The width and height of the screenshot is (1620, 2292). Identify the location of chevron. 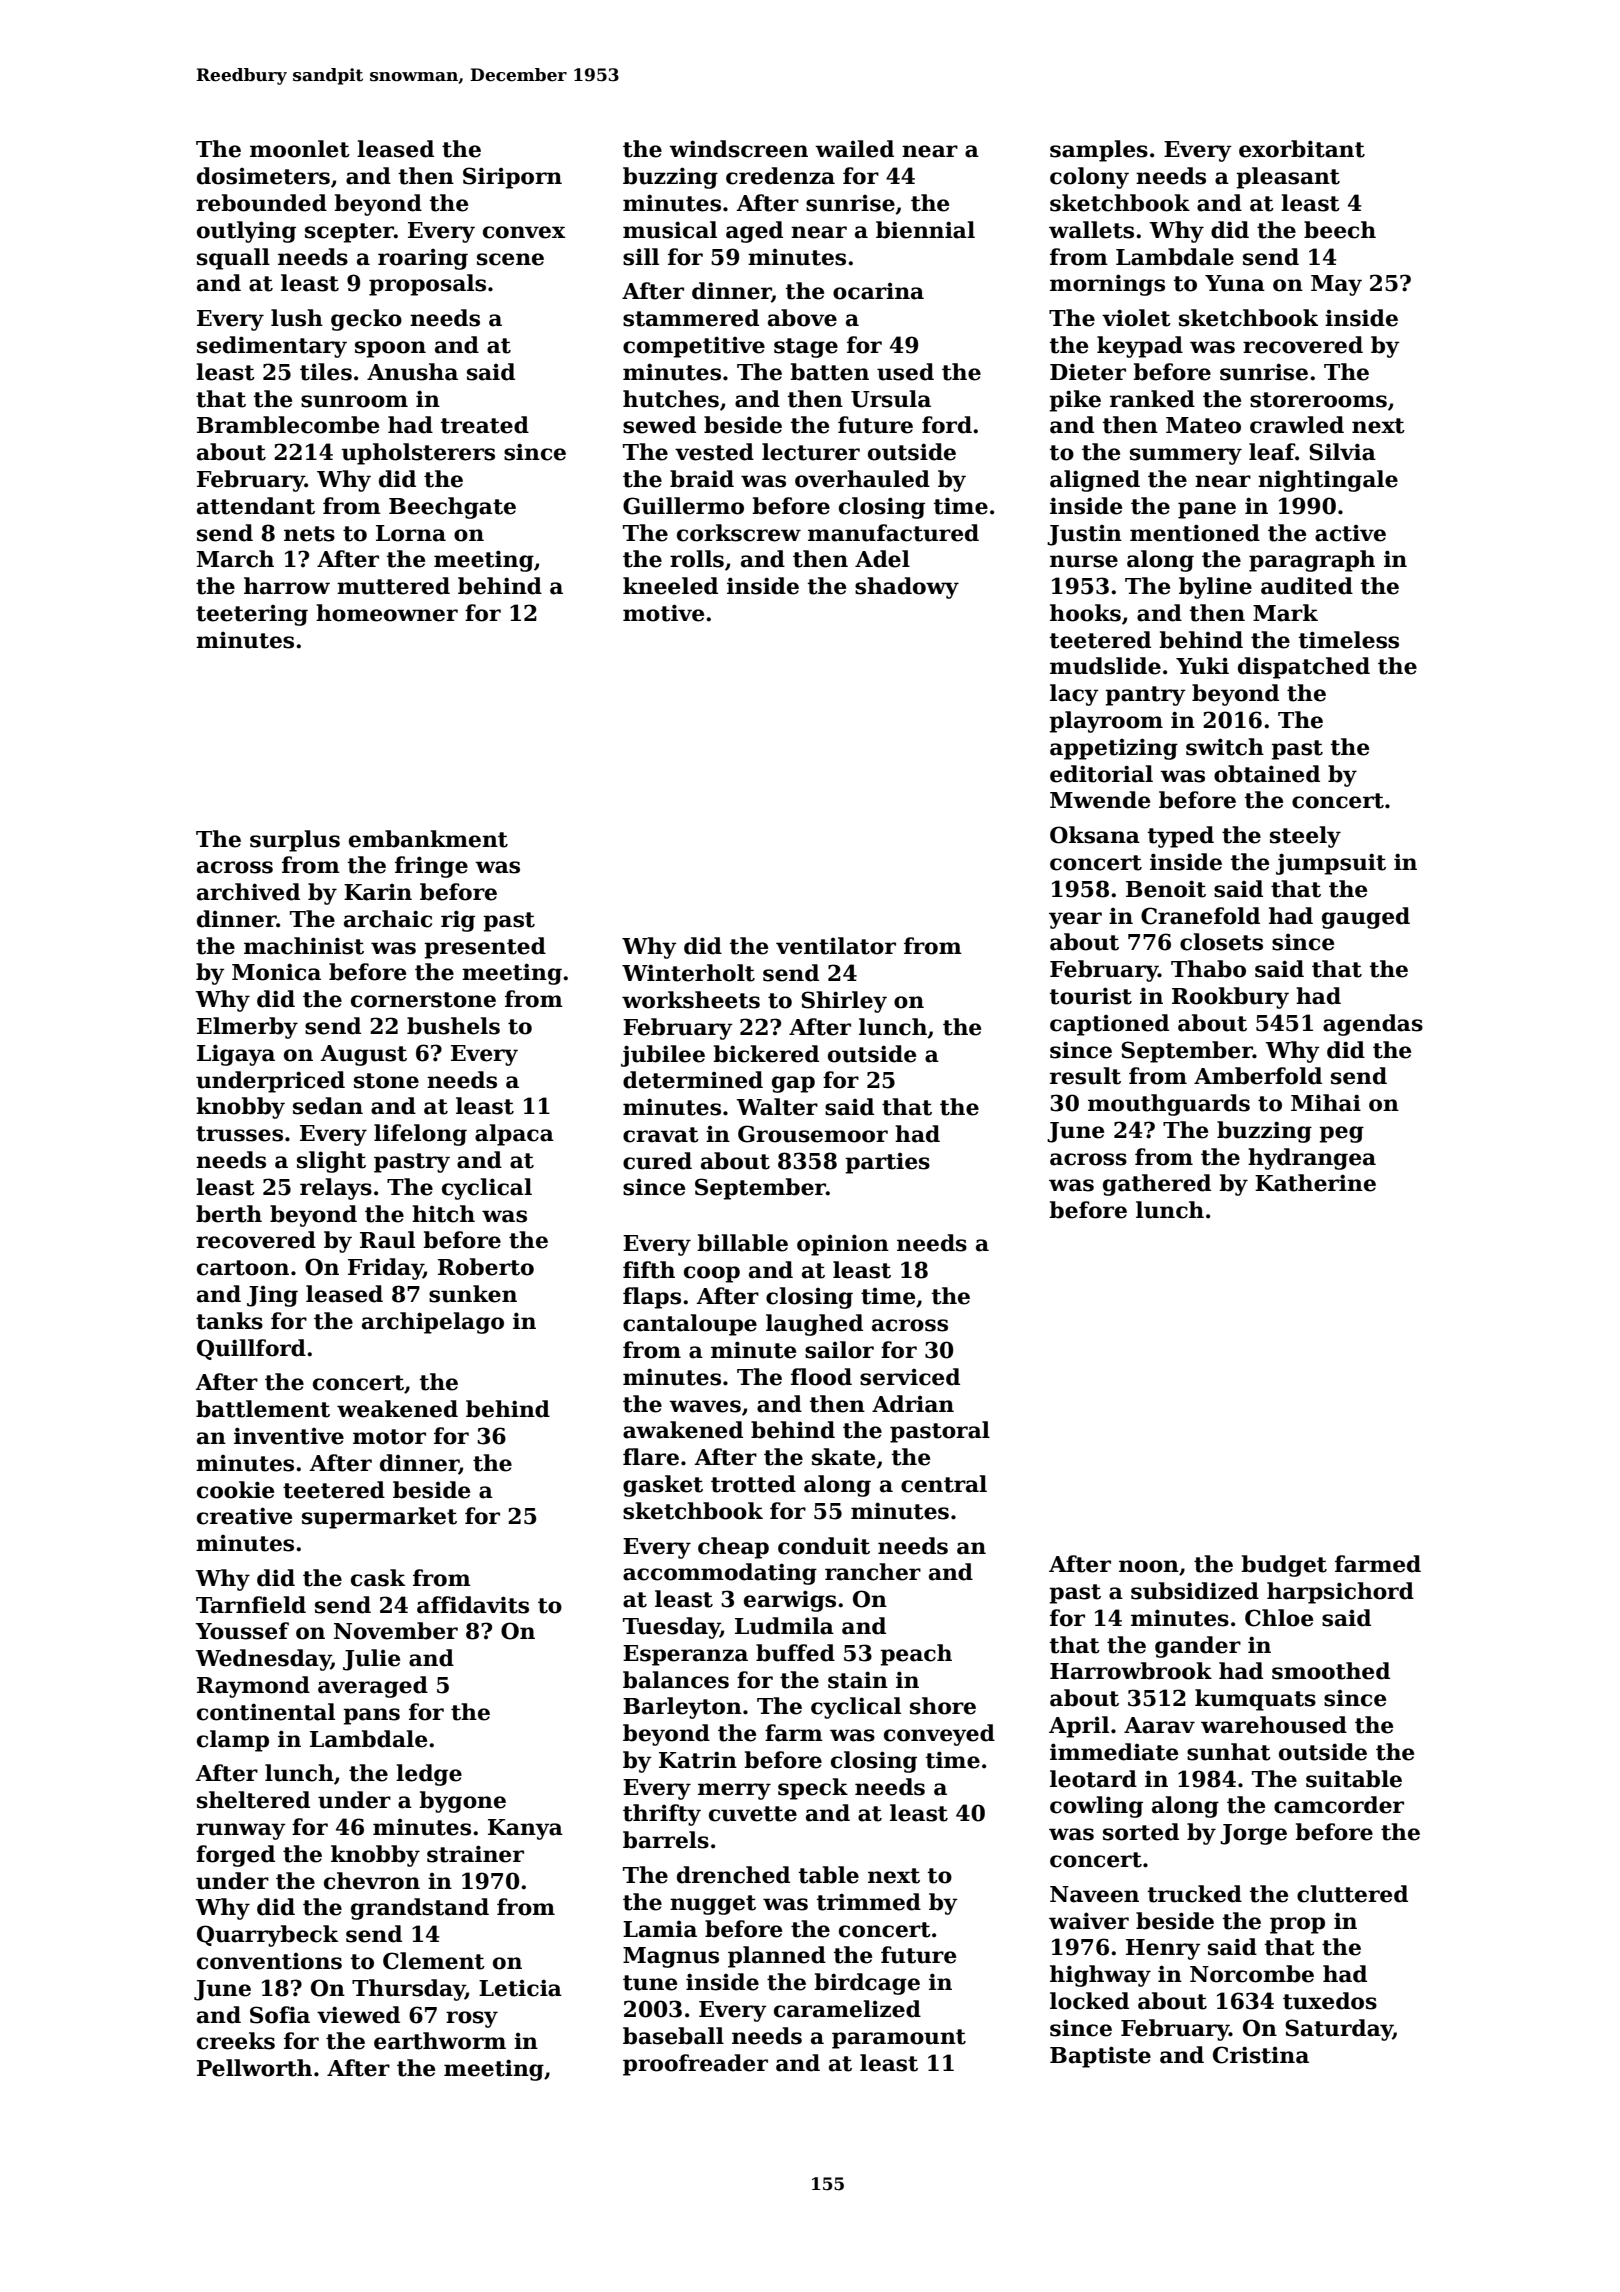
(372, 1881).
